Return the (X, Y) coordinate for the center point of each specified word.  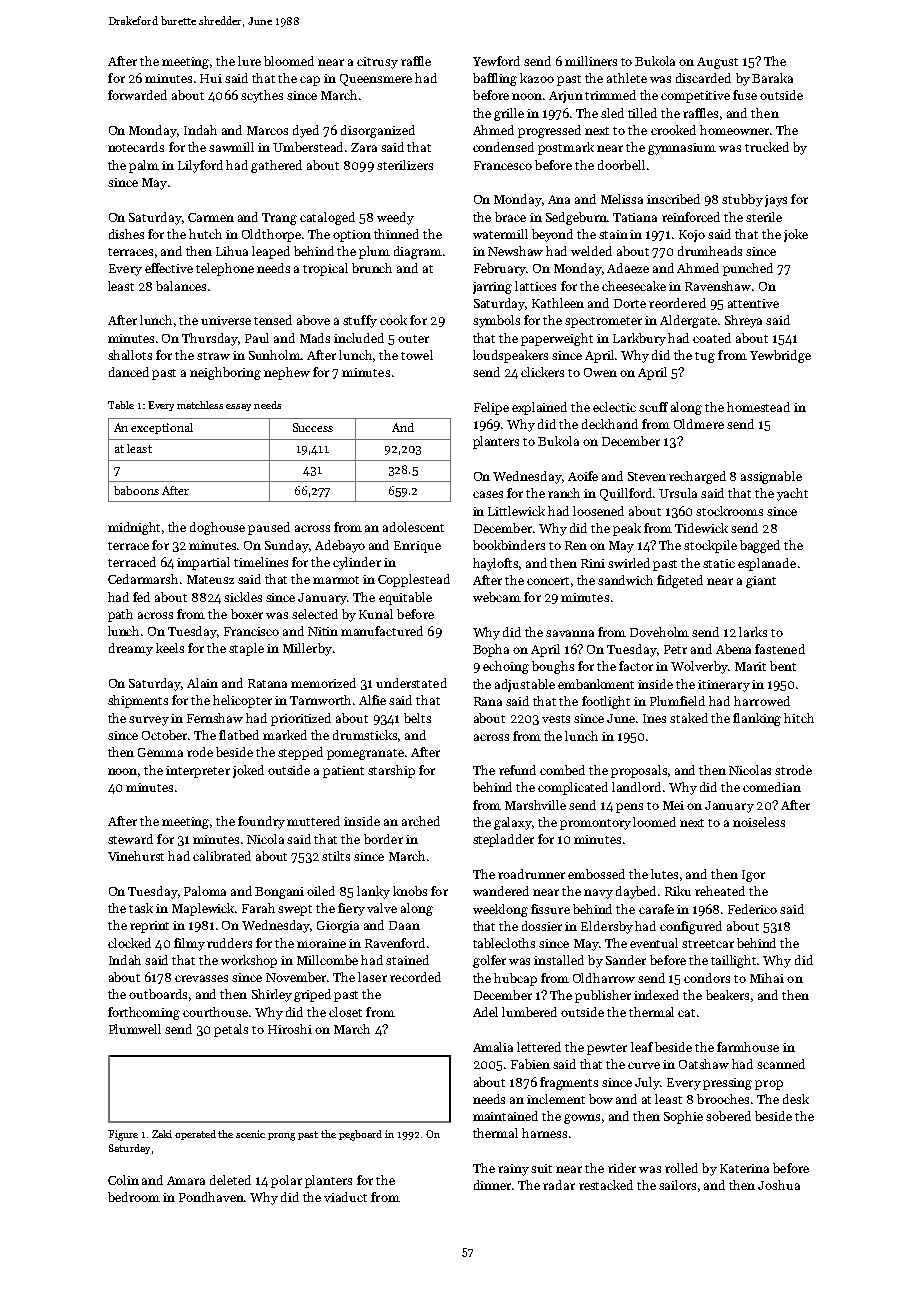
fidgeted (680, 581)
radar (559, 1185)
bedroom (134, 1197)
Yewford (496, 61)
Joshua (779, 1185)
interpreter (198, 772)
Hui (211, 78)
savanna (570, 633)
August (717, 63)
